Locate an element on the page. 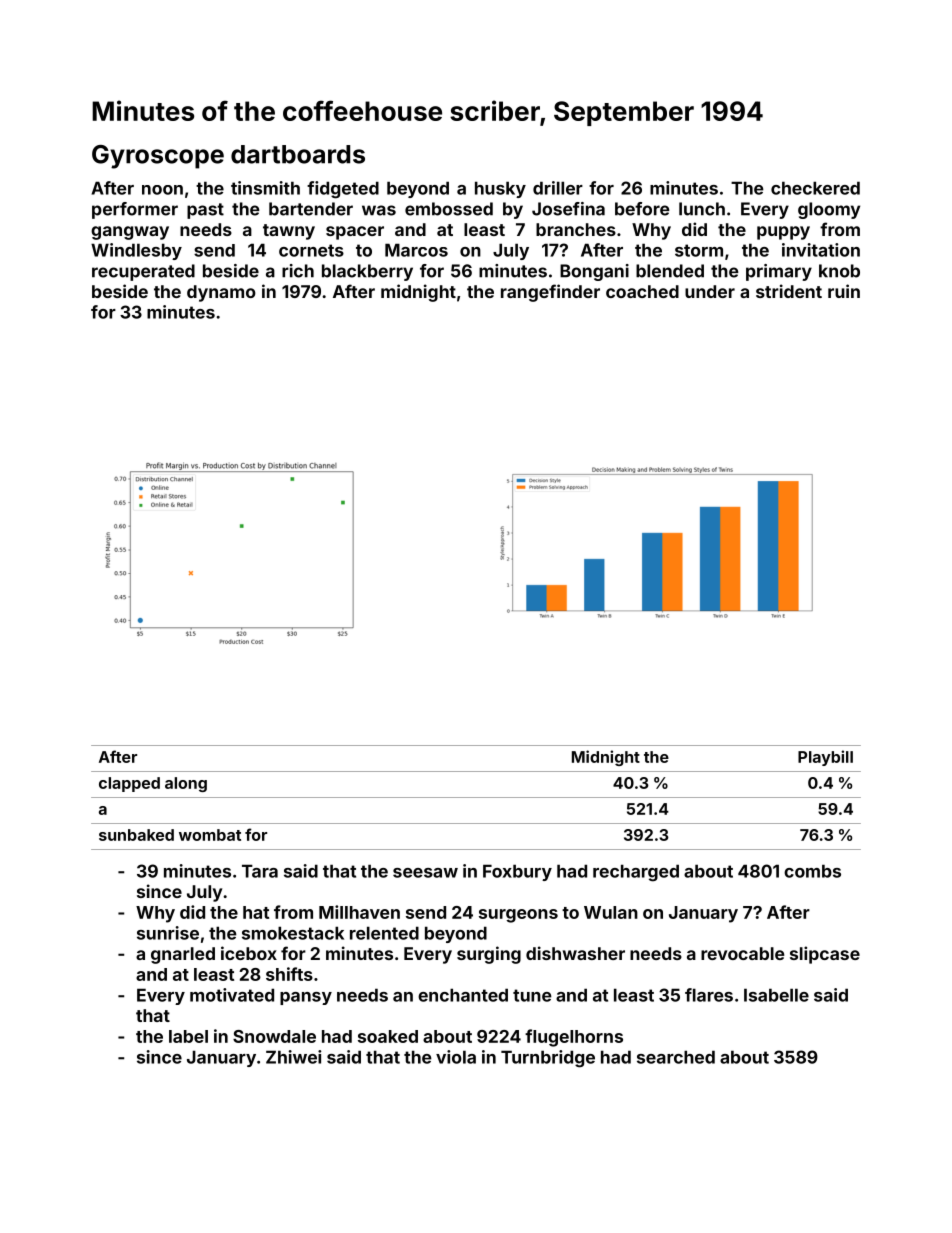 This image has height=1233, width=952. primary is located at coordinates (779, 272).
